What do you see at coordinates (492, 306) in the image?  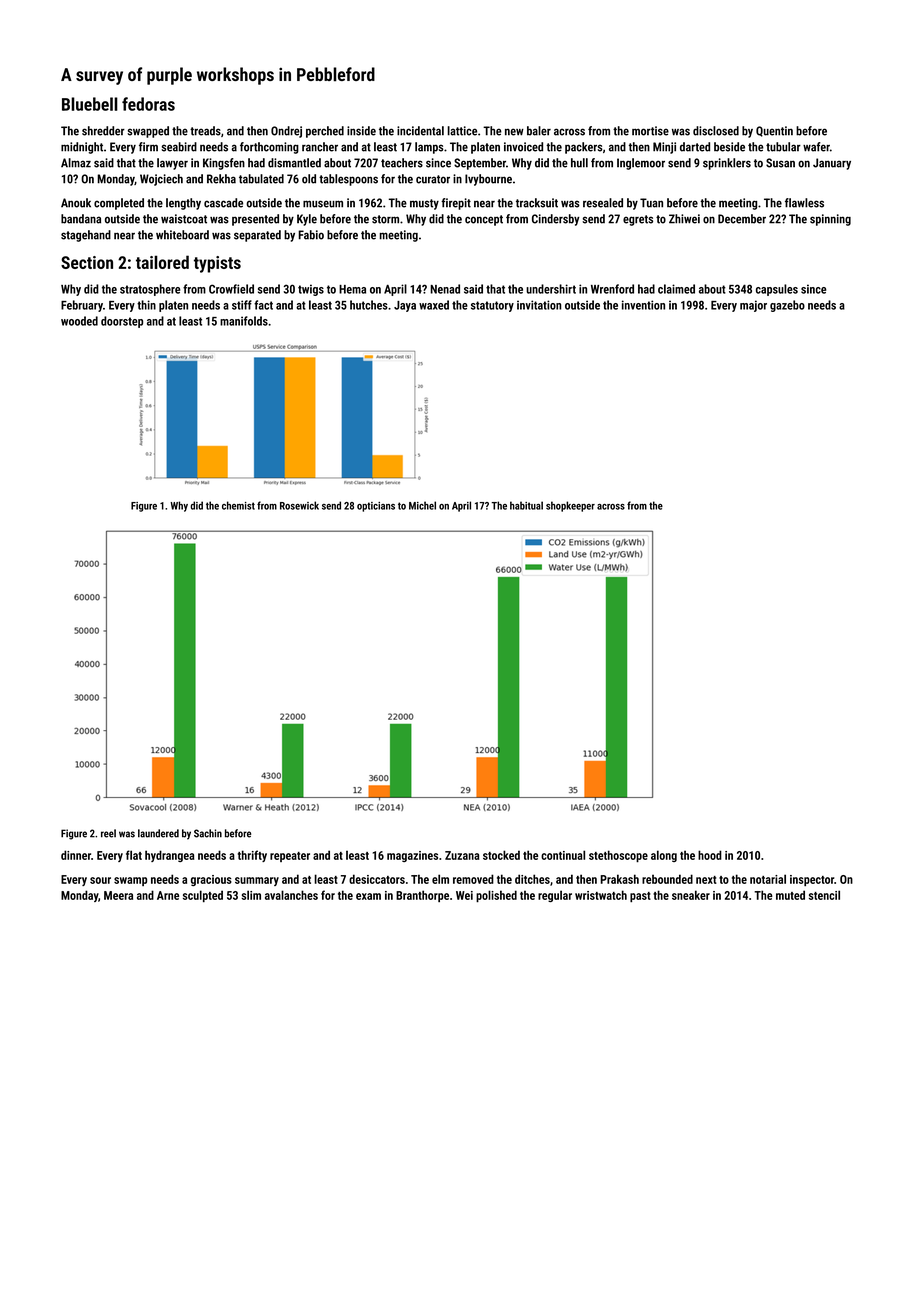 I see `statutory` at bounding box center [492, 306].
